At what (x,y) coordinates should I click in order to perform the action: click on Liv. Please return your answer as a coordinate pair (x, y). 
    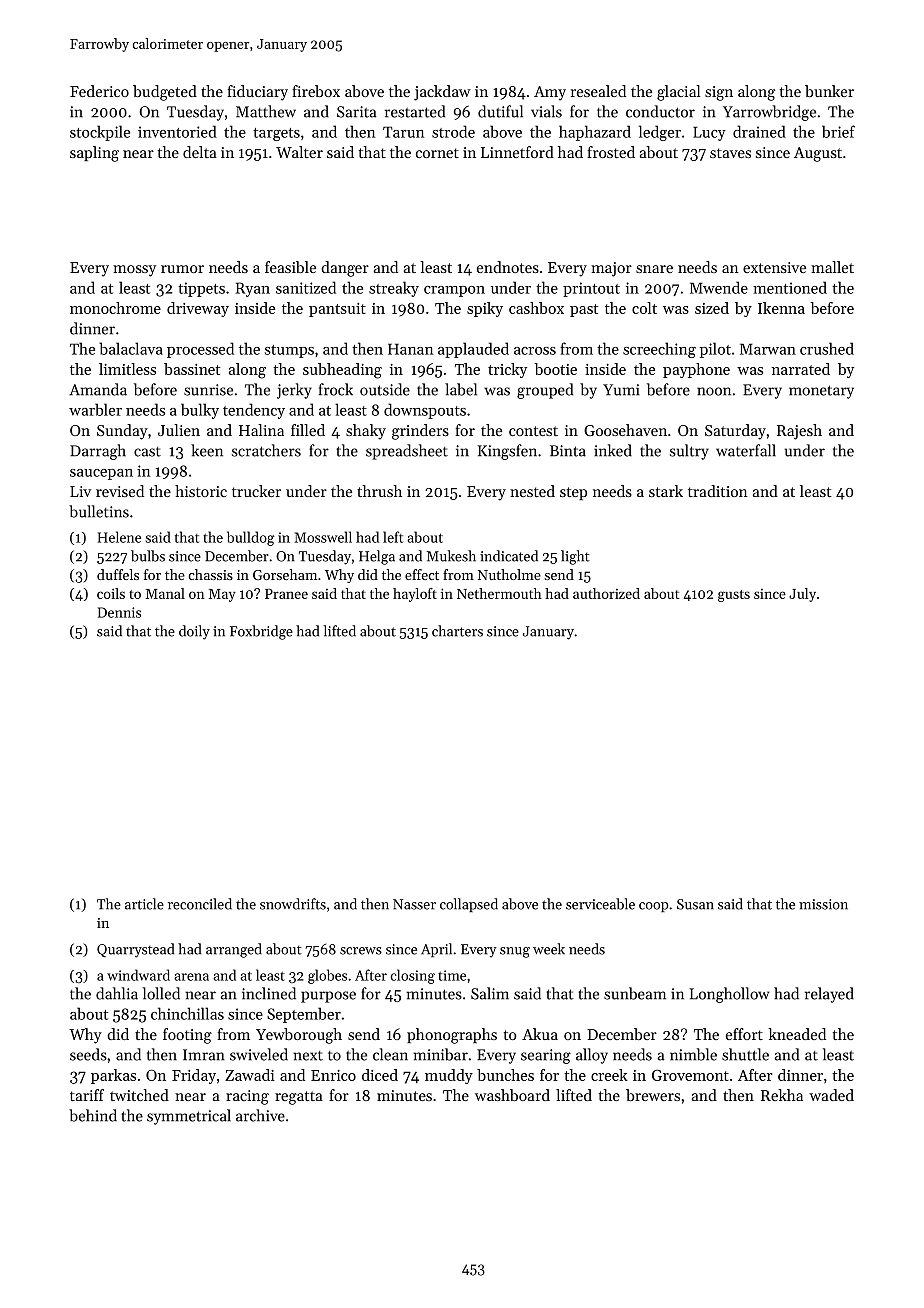
    Looking at the image, I should click on (80, 491).
